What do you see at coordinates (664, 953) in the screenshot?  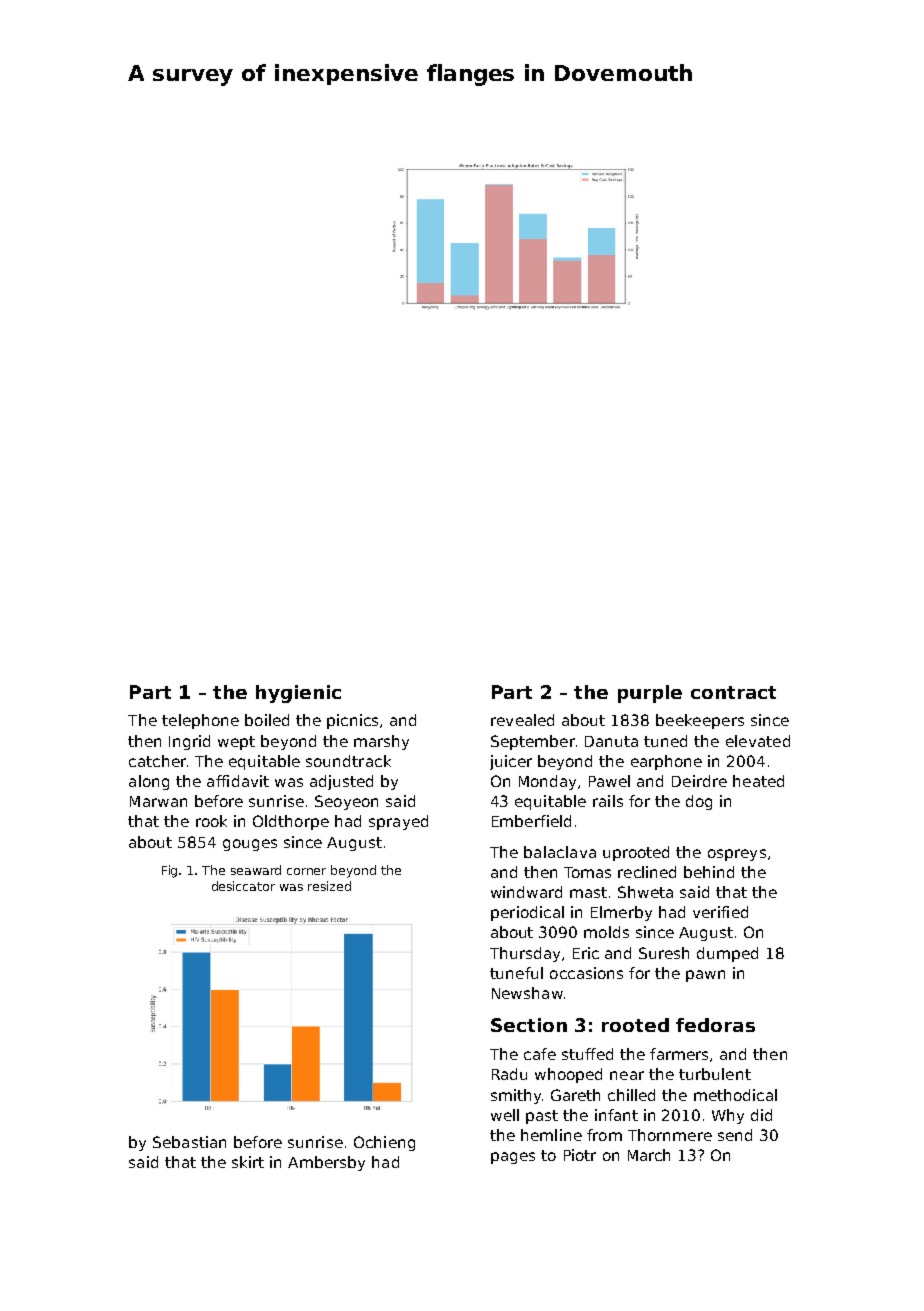 I see `Suresh` at bounding box center [664, 953].
